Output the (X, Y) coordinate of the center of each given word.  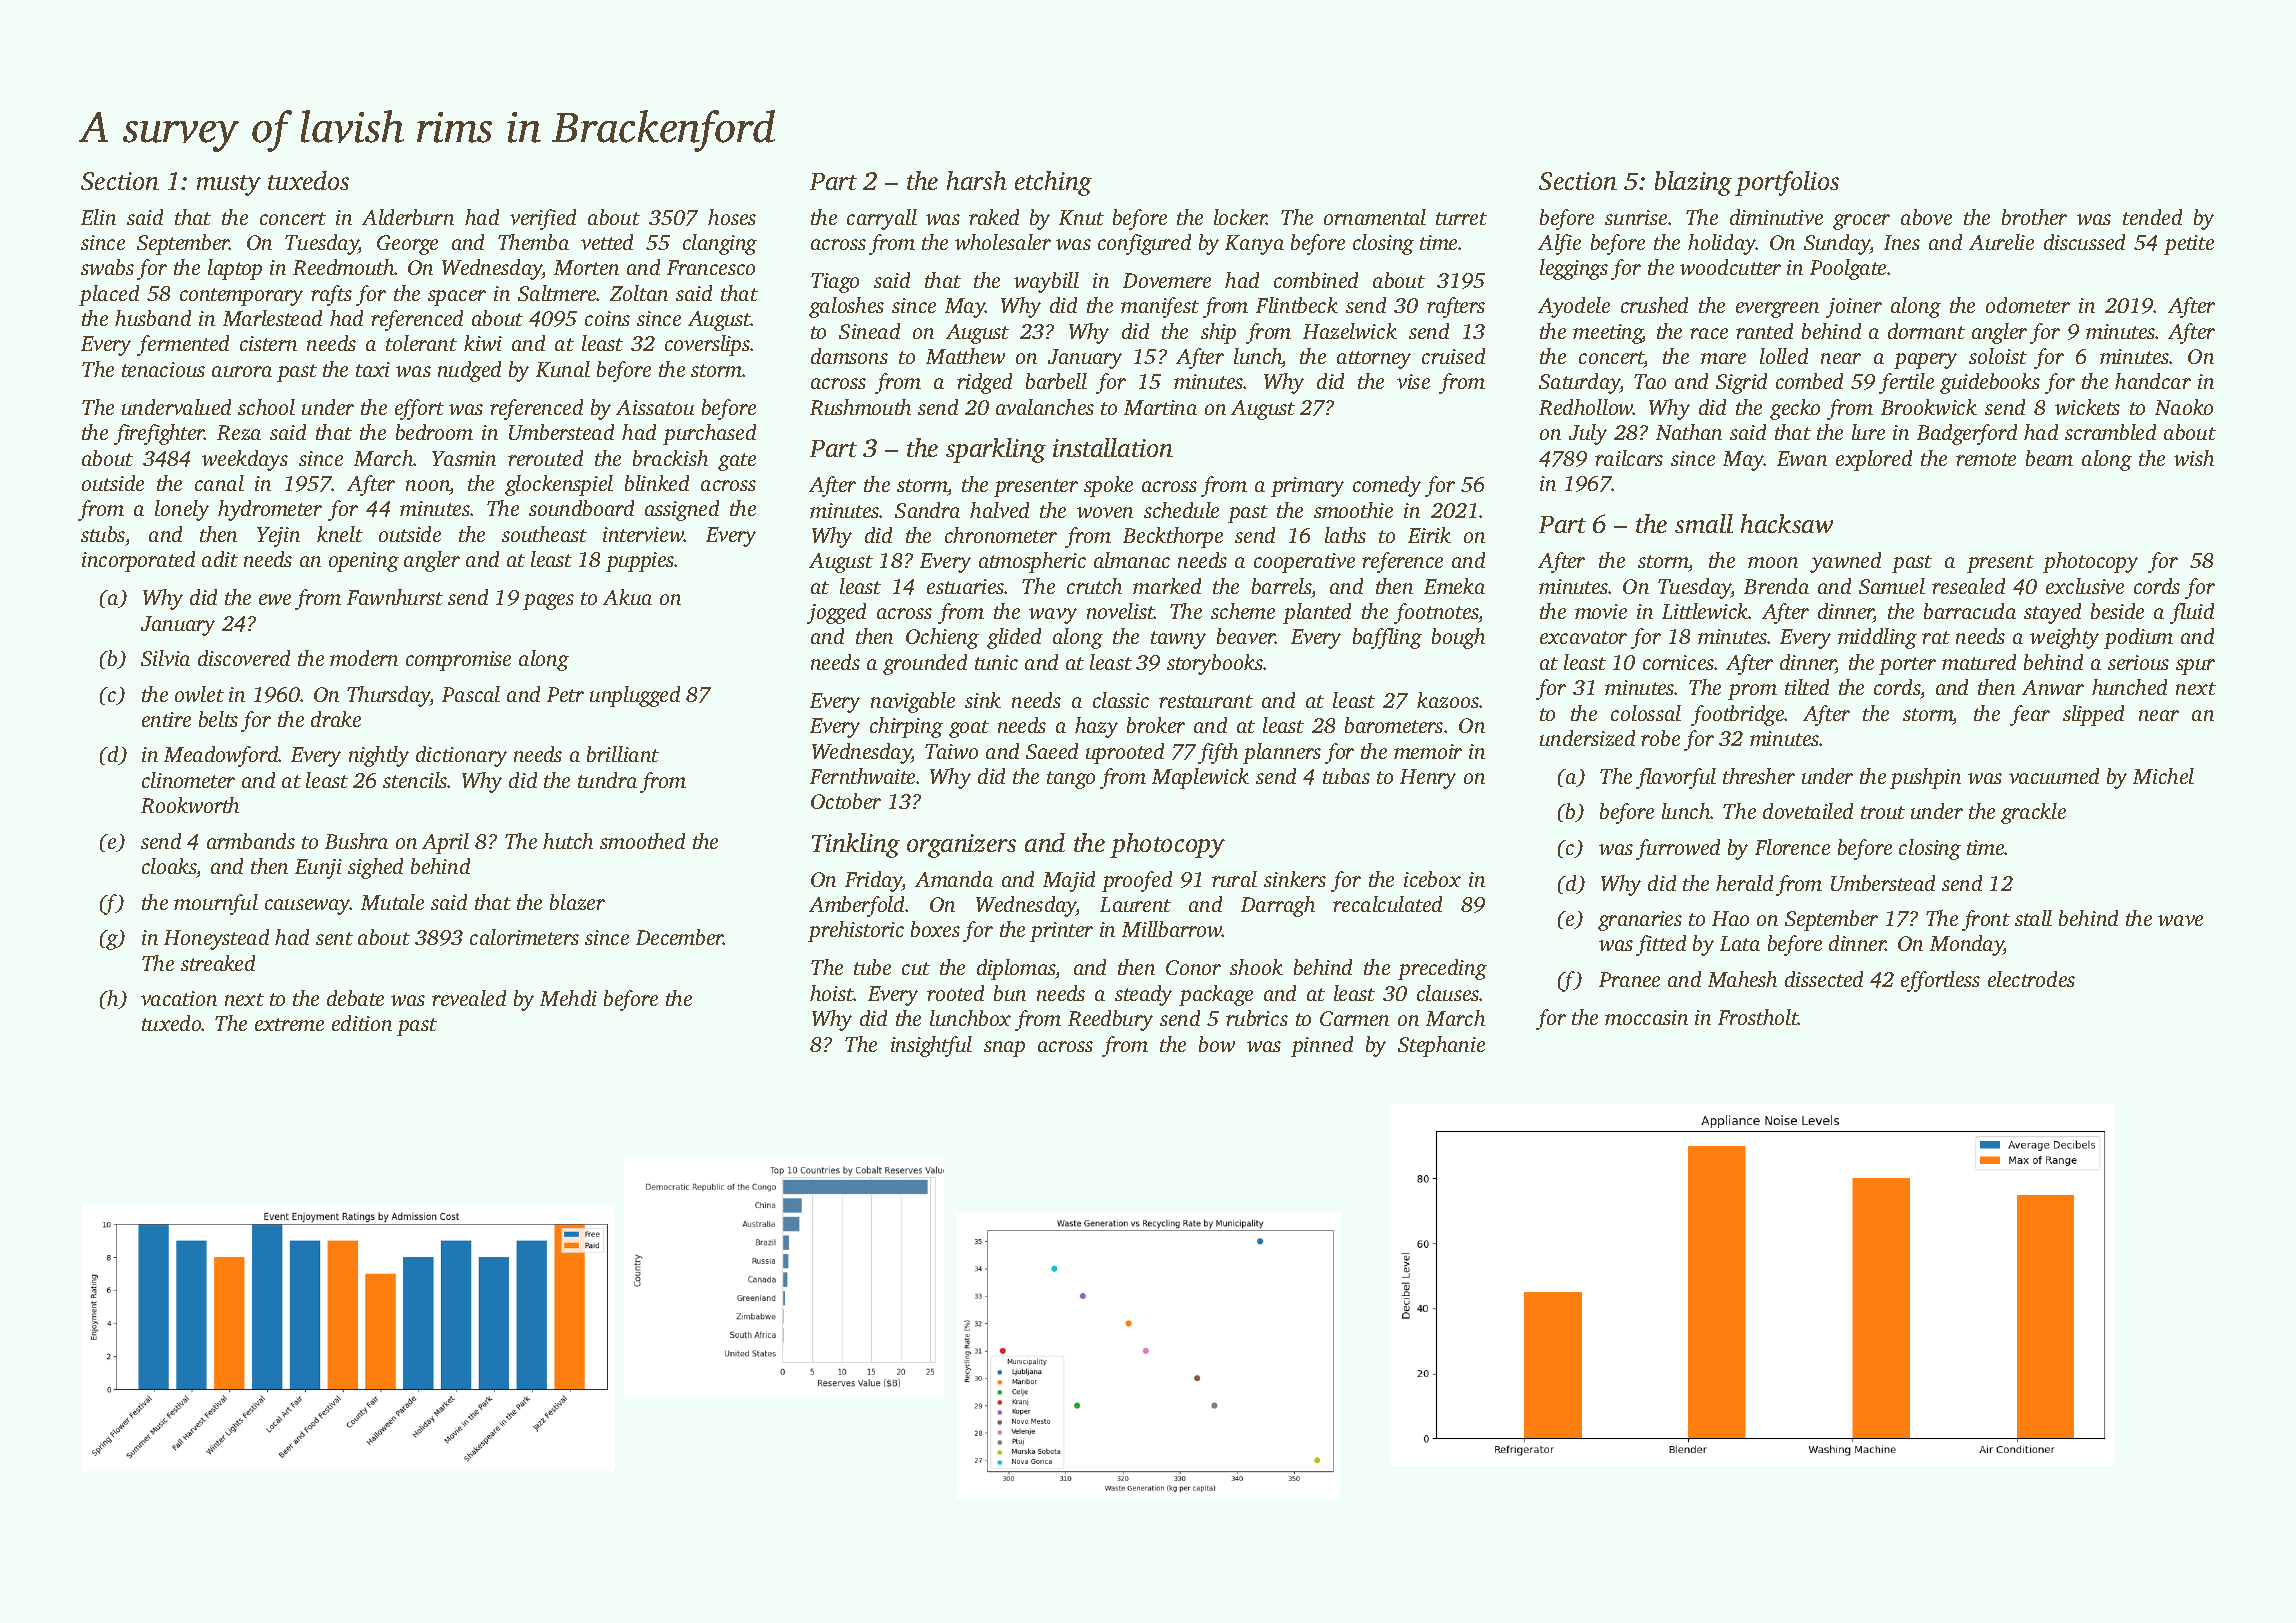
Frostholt (1758, 1017)
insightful (931, 1046)
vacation (179, 998)
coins (607, 318)
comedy (1387, 486)
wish (2194, 458)
